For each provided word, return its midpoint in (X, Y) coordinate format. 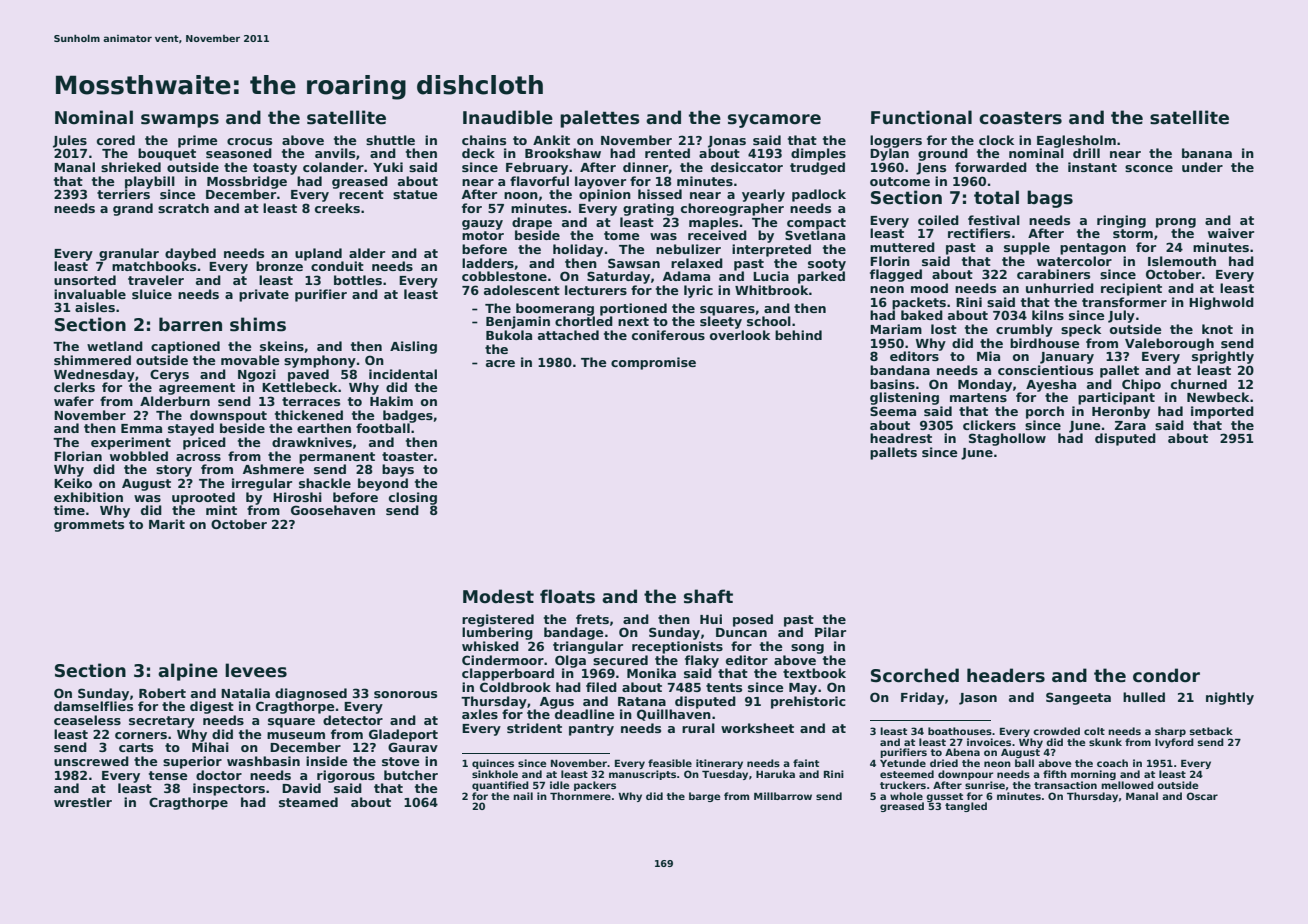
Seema (893, 411)
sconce (1149, 168)
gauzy (482, 225)
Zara (1130, 425)
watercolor (1074, 261)
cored (116, 140)
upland (318, 254)
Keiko (73, 483)
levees (256, 670)
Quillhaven (674, 715)
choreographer (732, 209)
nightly (1230, 698)
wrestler (83, 802)
